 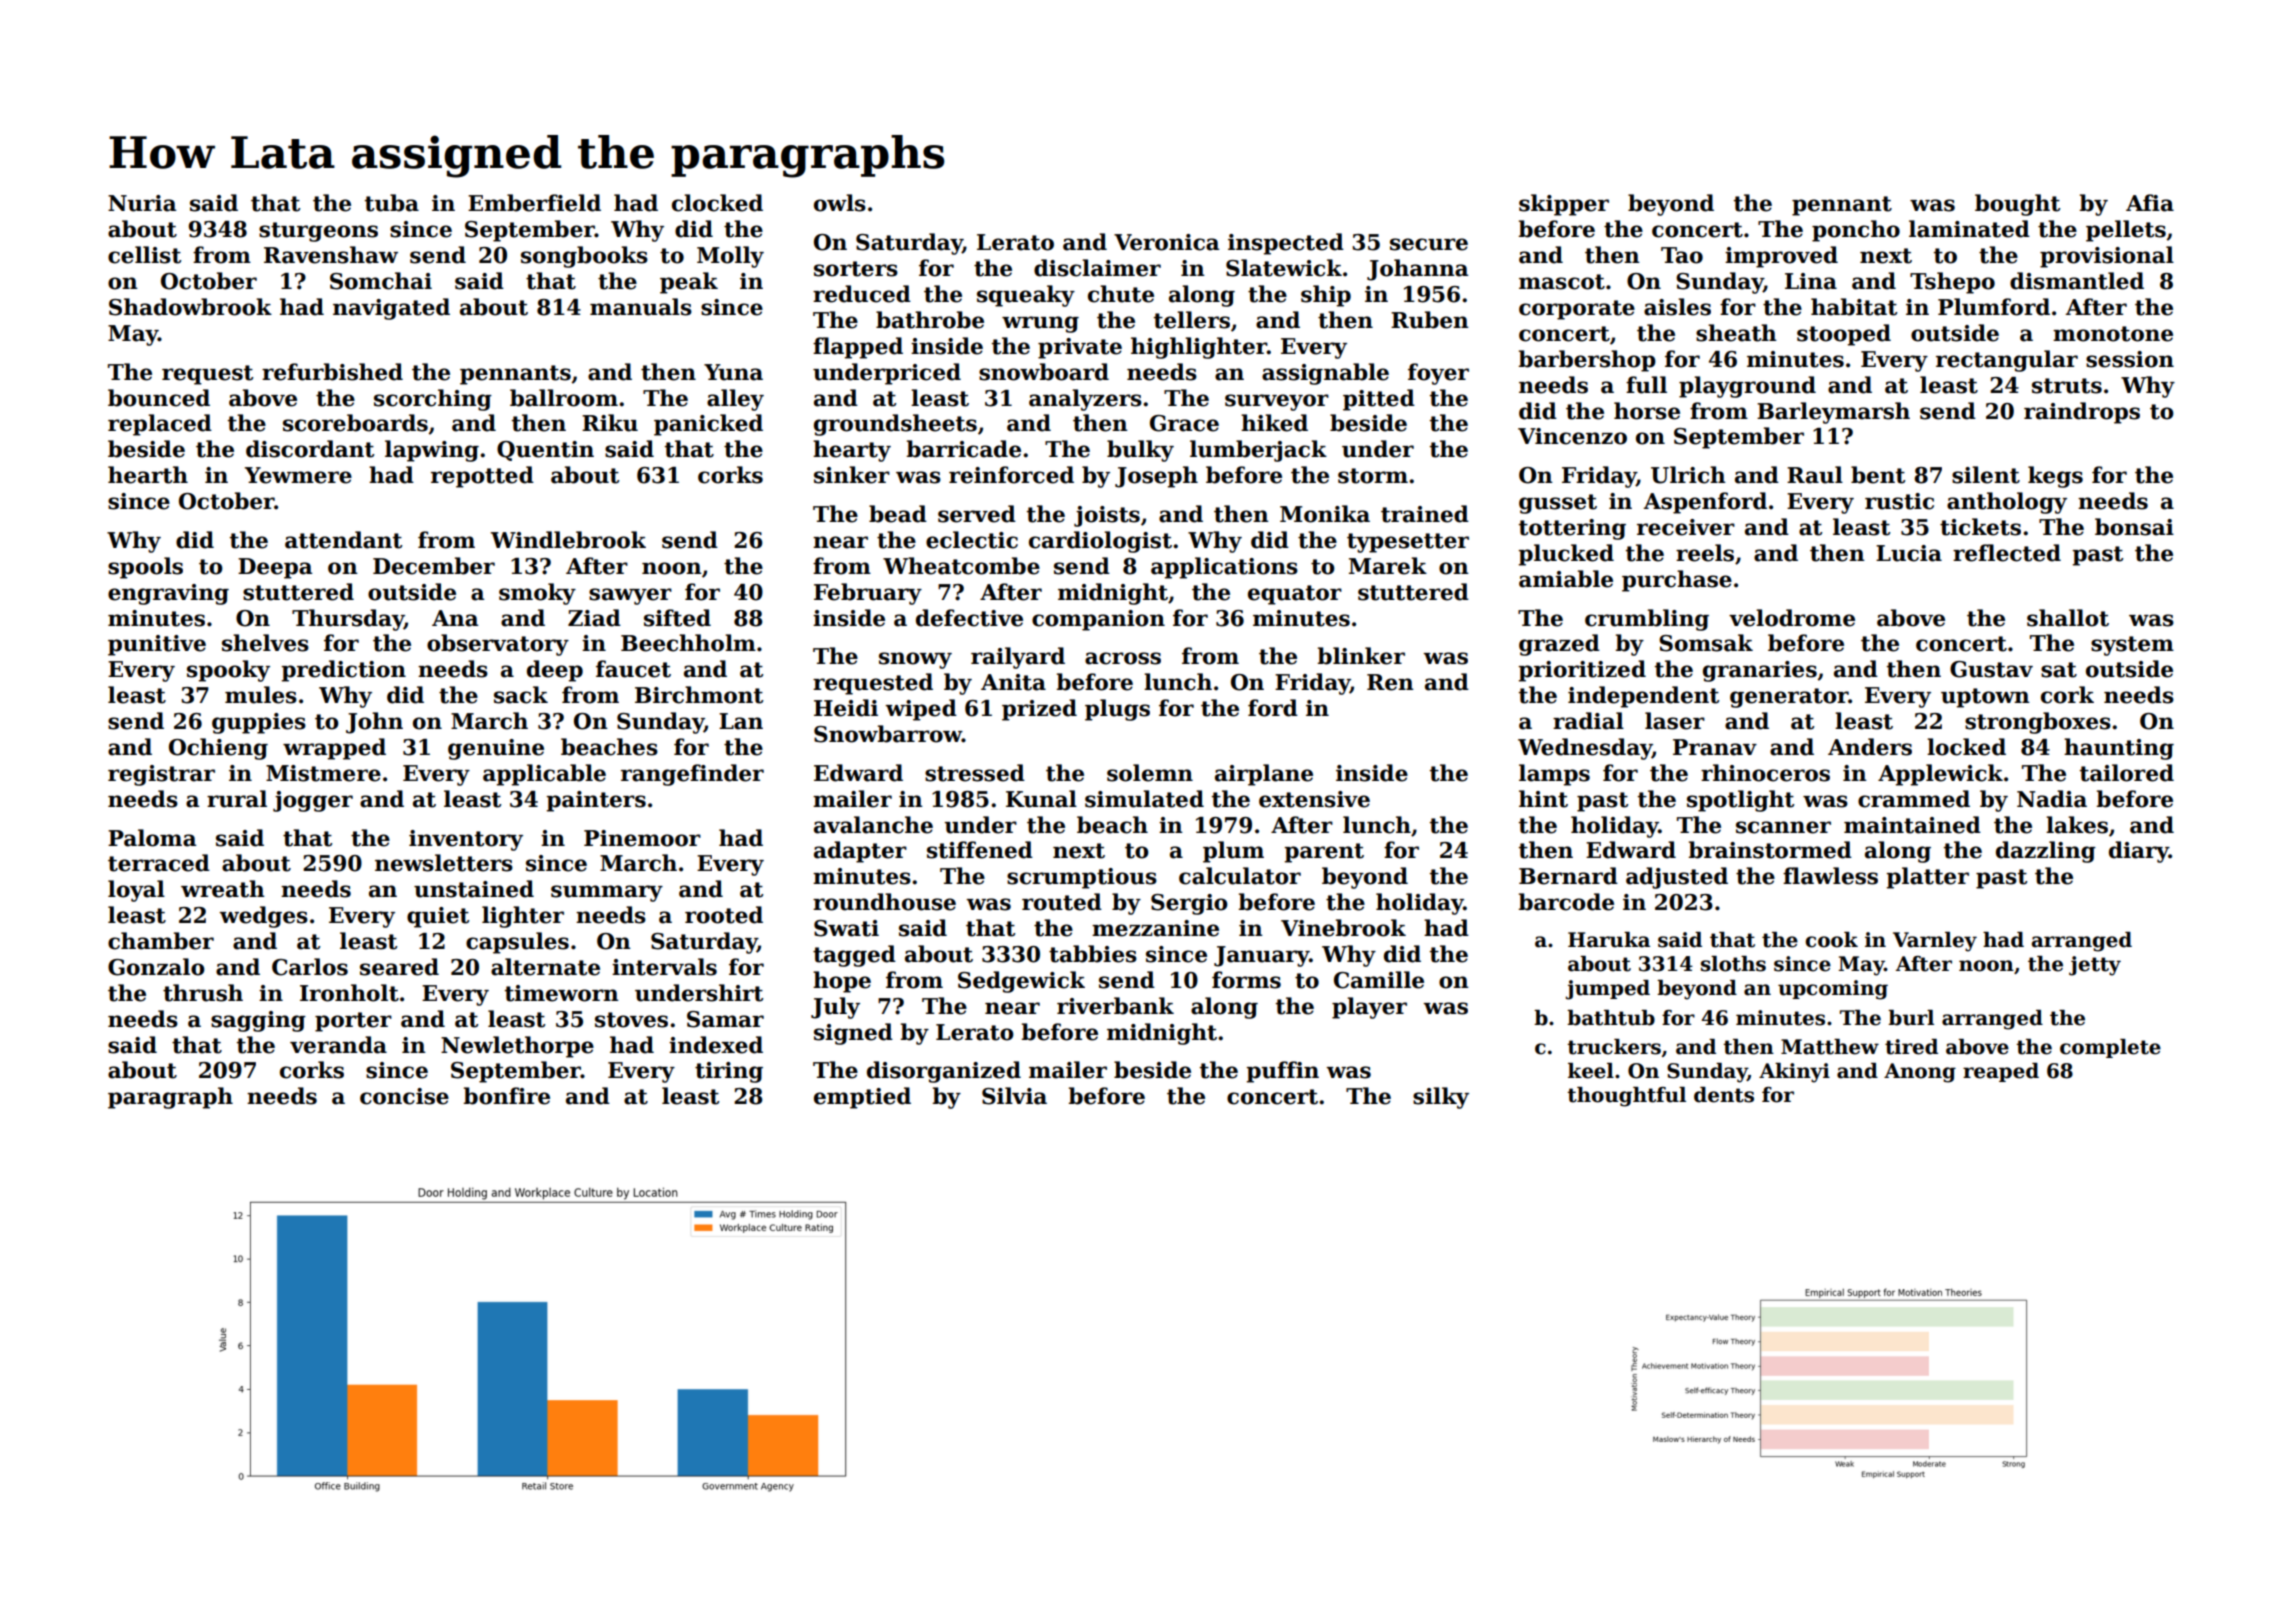 What do you see at coordinates (1647, 620) in the image?
I see `crumbling` at bounding box center [1647, 620].
